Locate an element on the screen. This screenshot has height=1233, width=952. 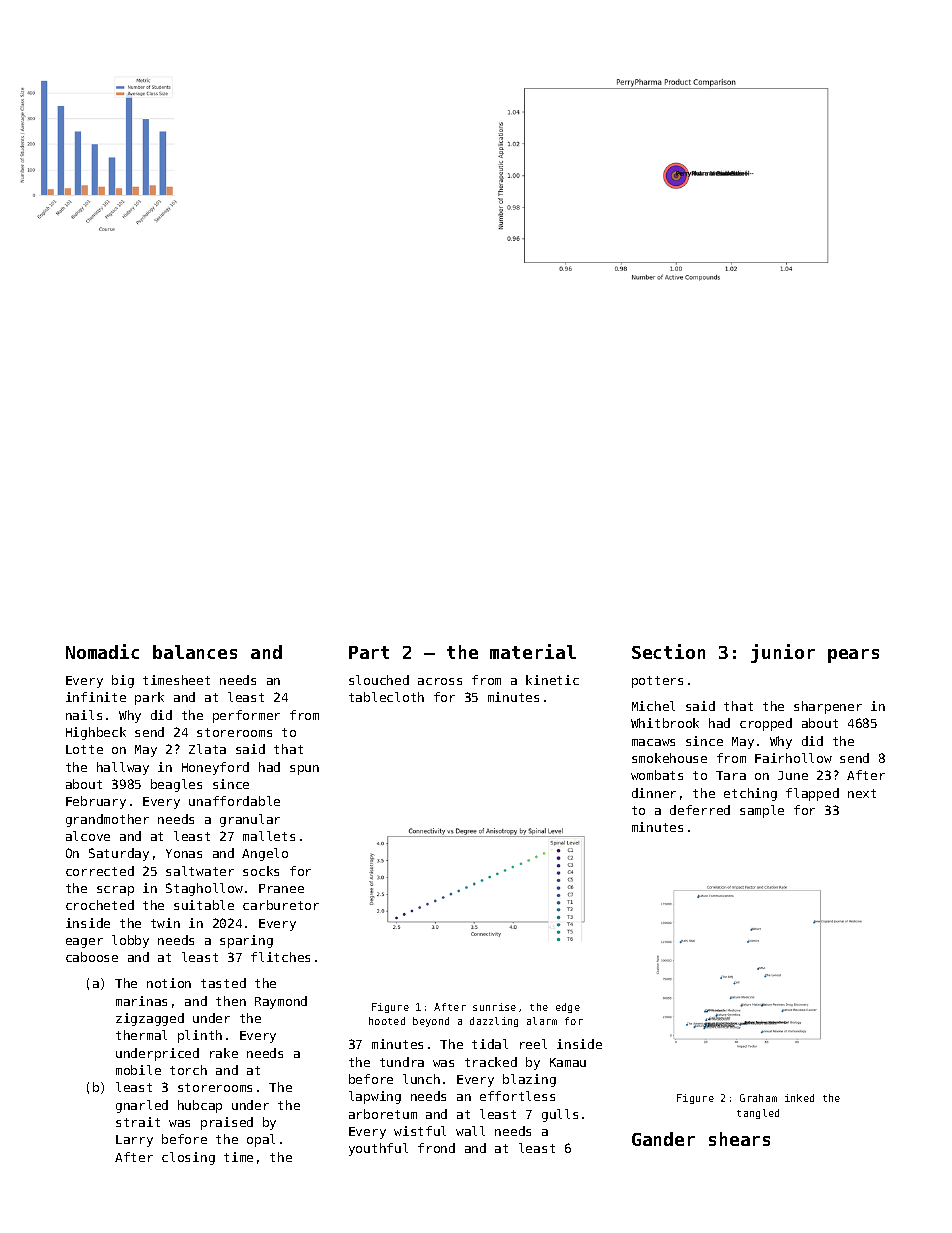
then is located at coordinates (231, 1001).
